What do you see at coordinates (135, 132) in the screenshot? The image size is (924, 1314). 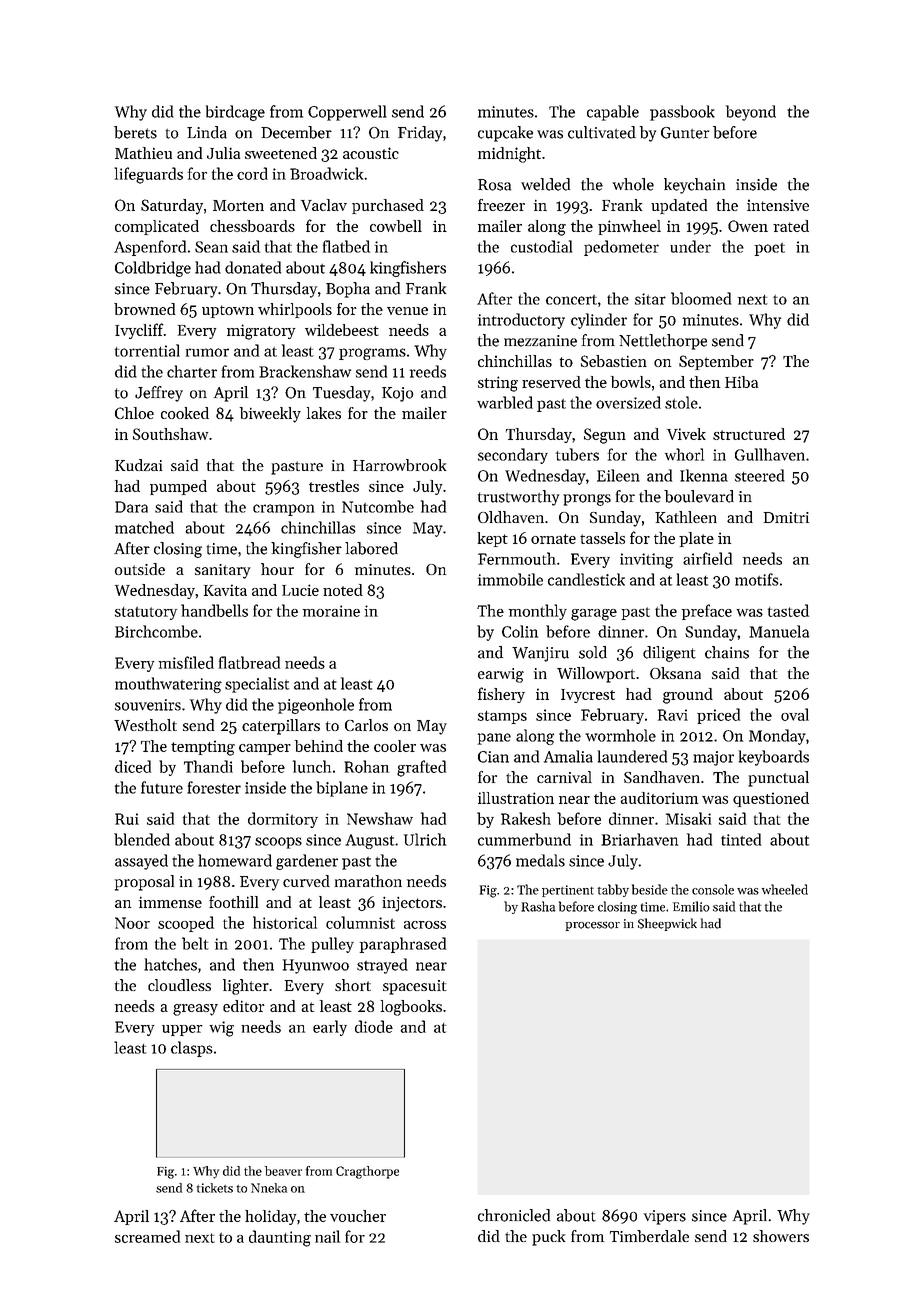 I see `berets` at bounding box center [135, 132].
